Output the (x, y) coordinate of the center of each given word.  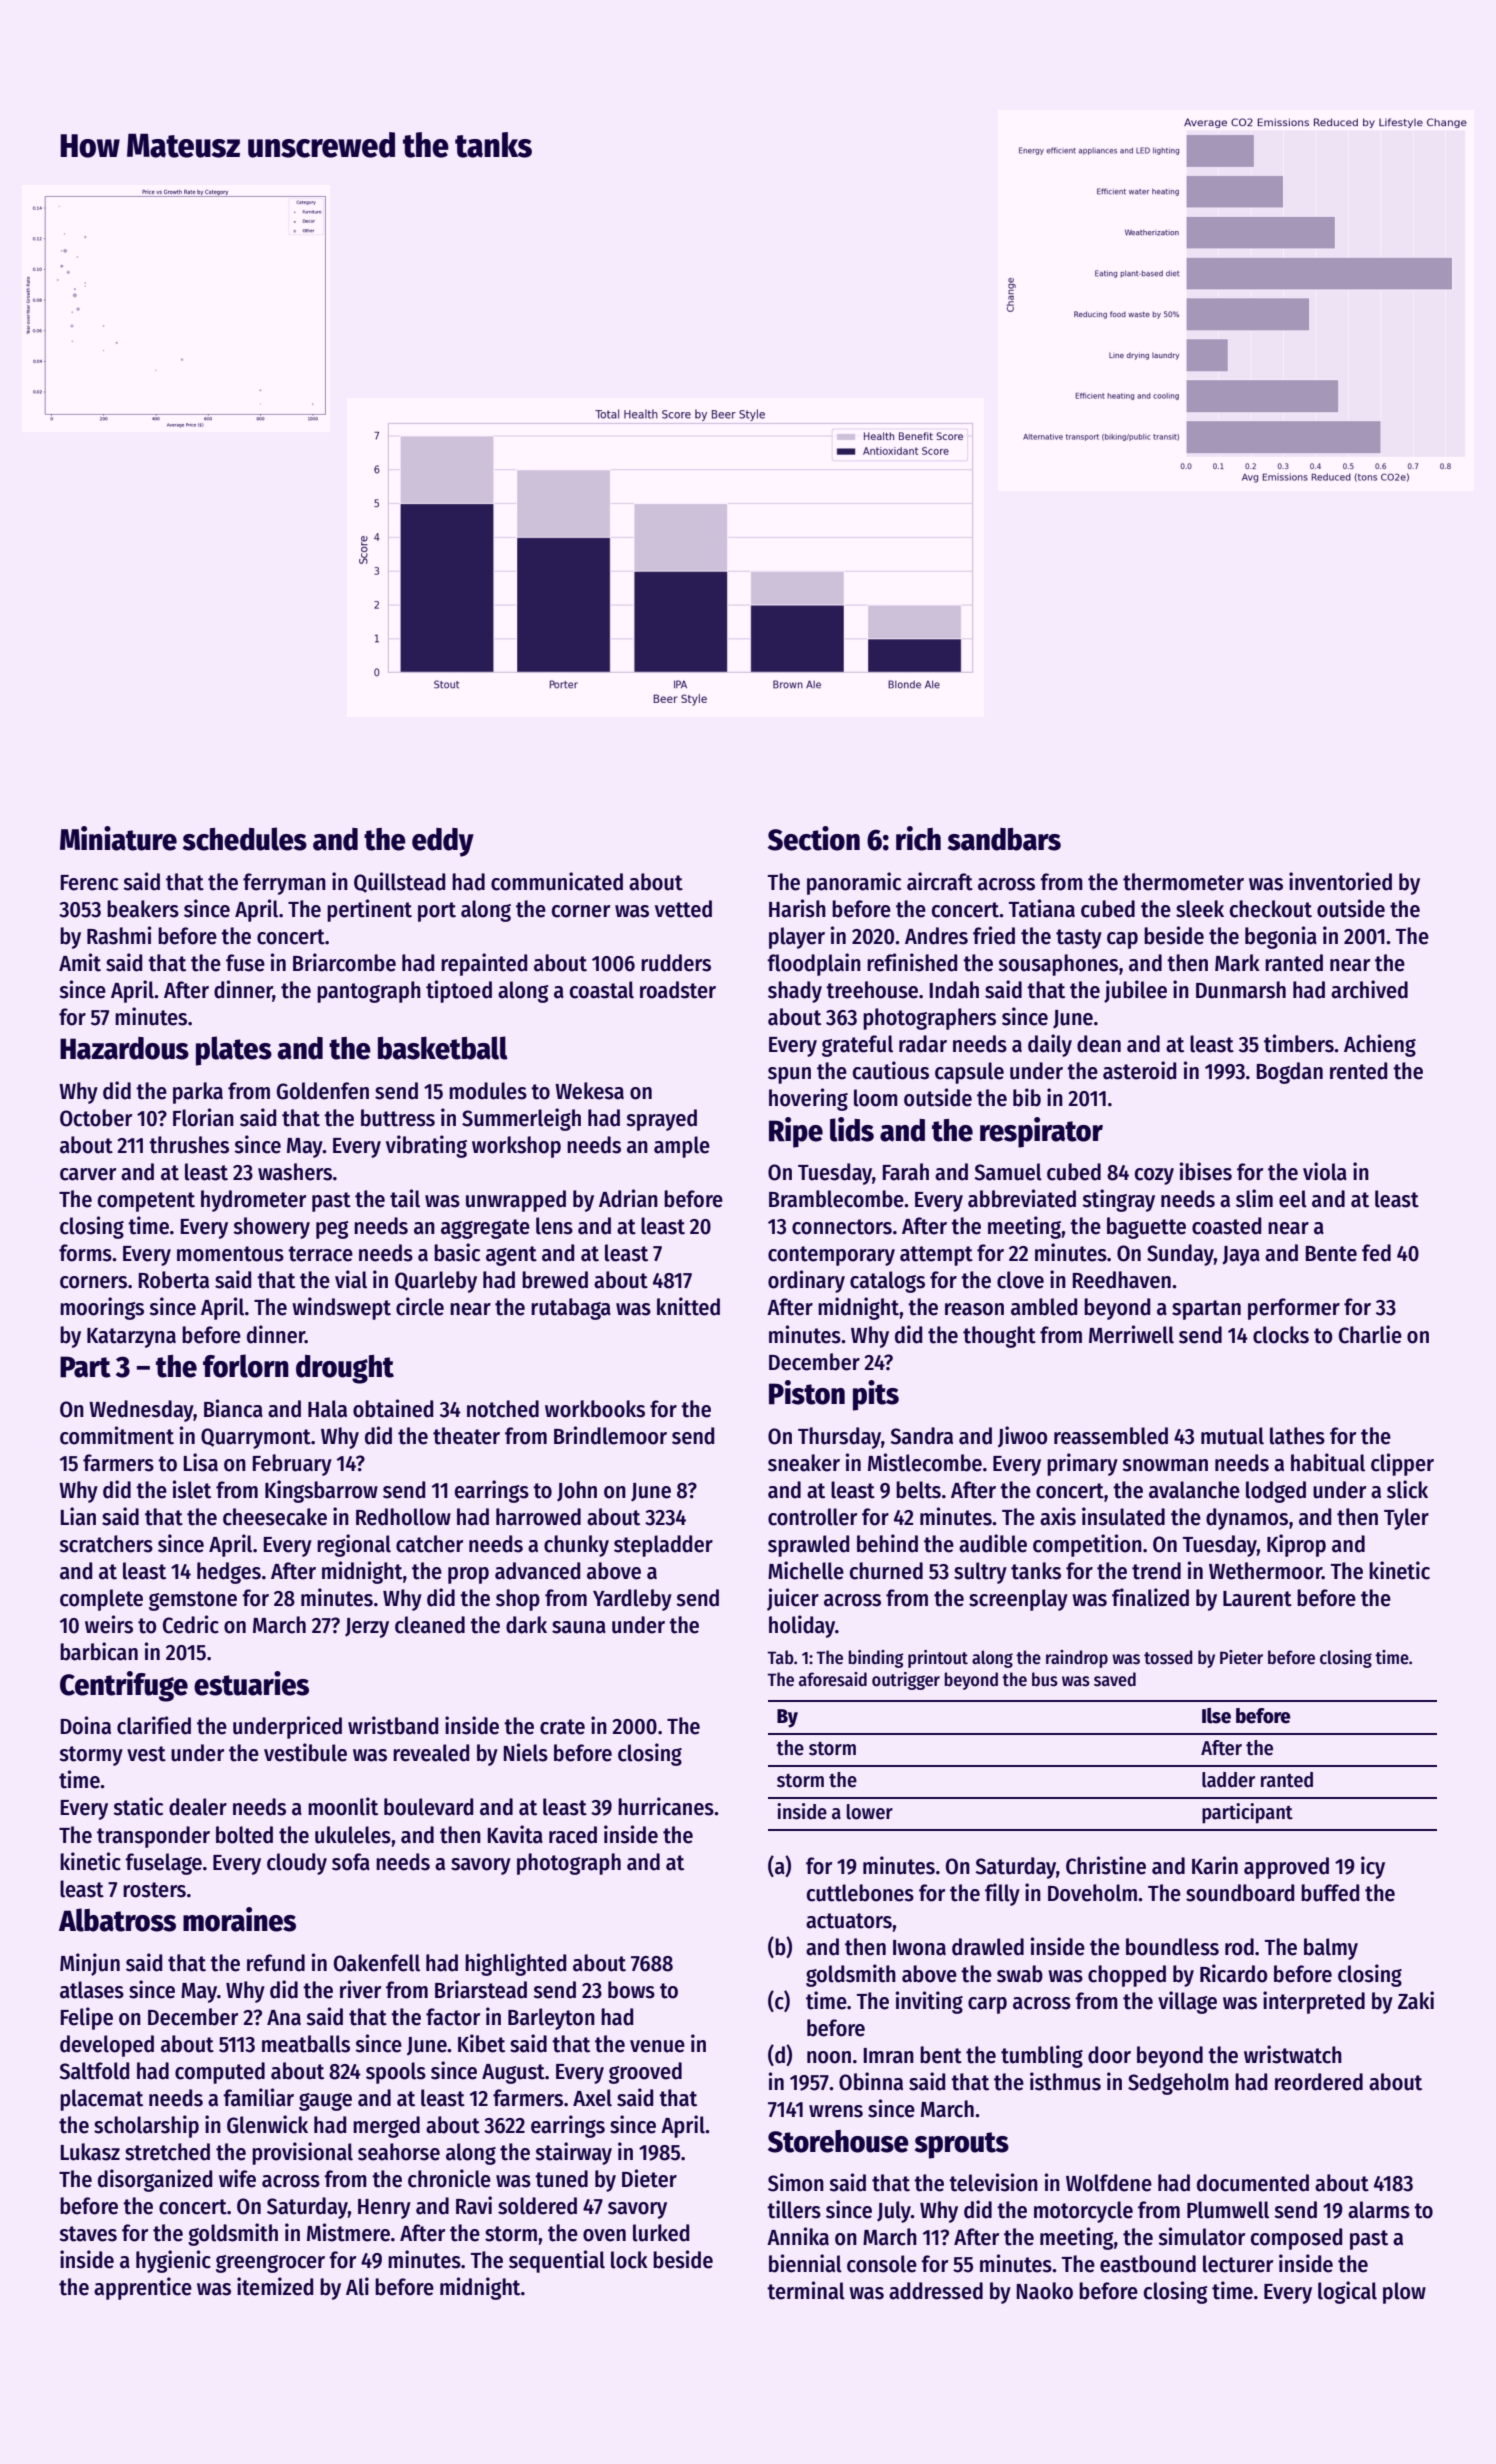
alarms (1379, 2210)
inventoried (1340, 881)
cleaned (430, 1625)
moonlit (343, 1806)
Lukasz (90, 2152)
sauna (579, 1627)
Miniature (118, 838)
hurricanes (666, 1806)
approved (1286, 1868)
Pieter (1241, 1657)
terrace (320, 1254)
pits (876, 1395)
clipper (1402, 1464)
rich (918, 838)
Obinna (871, 2081)
